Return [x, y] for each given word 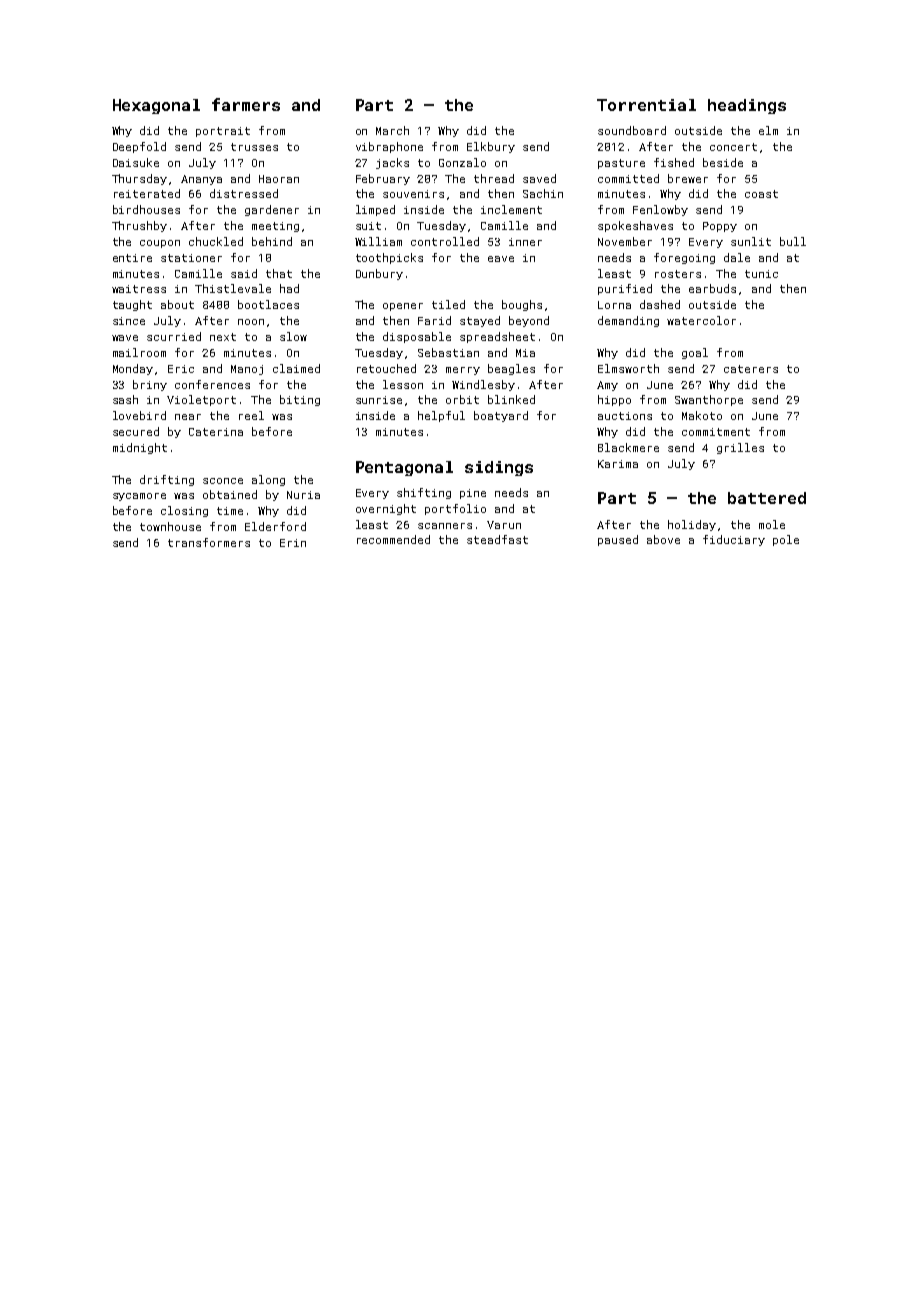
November [625, 241]
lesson [403, 384]
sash [125, 399]
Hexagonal [156, 106]
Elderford [275, 526]
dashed [660, 304]
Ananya [201, 180]
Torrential [646, 105]
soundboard [632, 130]
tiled [448, 304]
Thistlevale [233, 288]
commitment [716, 432]
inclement [511, 209]
